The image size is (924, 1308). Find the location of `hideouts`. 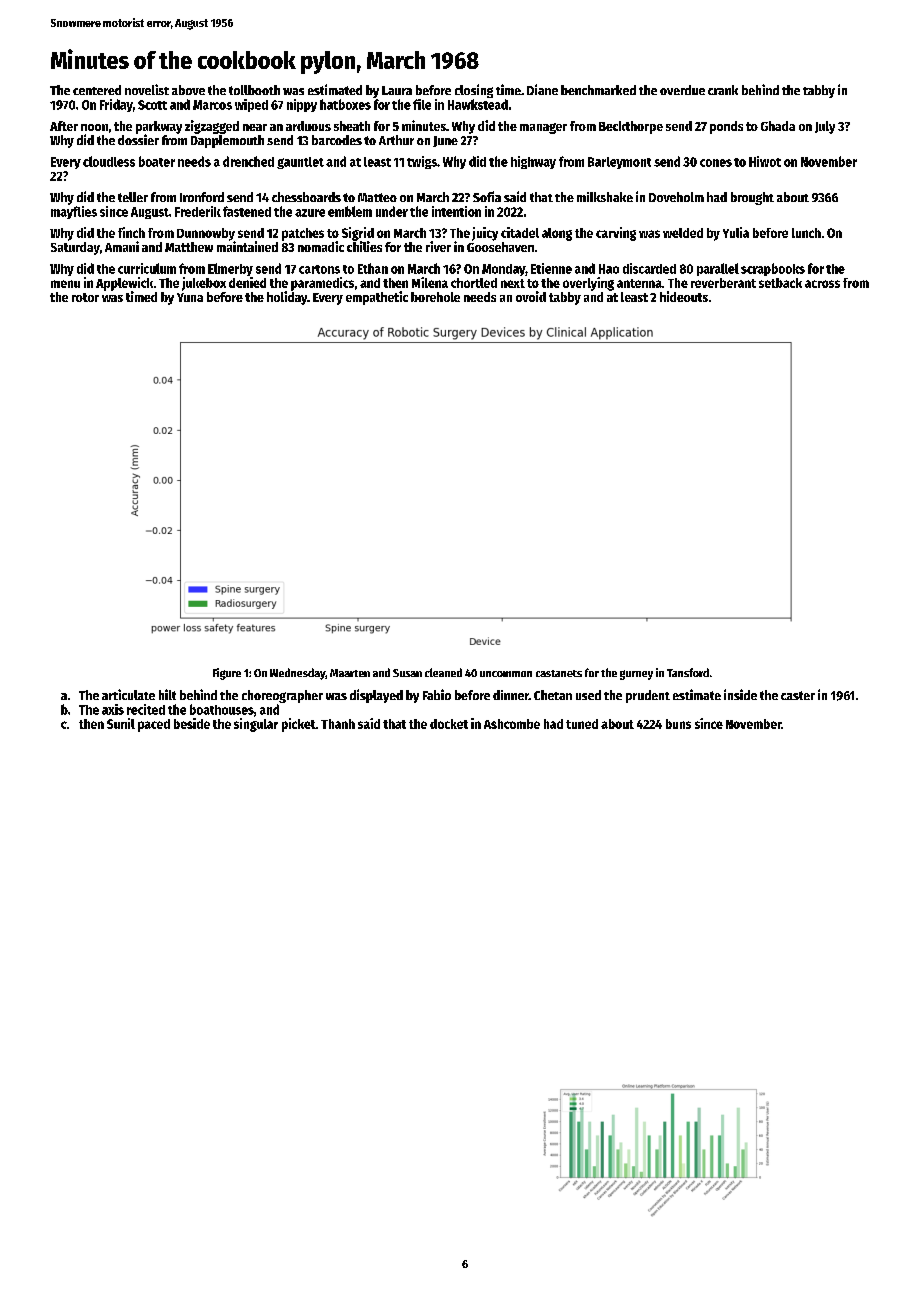

hideouts is located at coordinates (684, 296).
